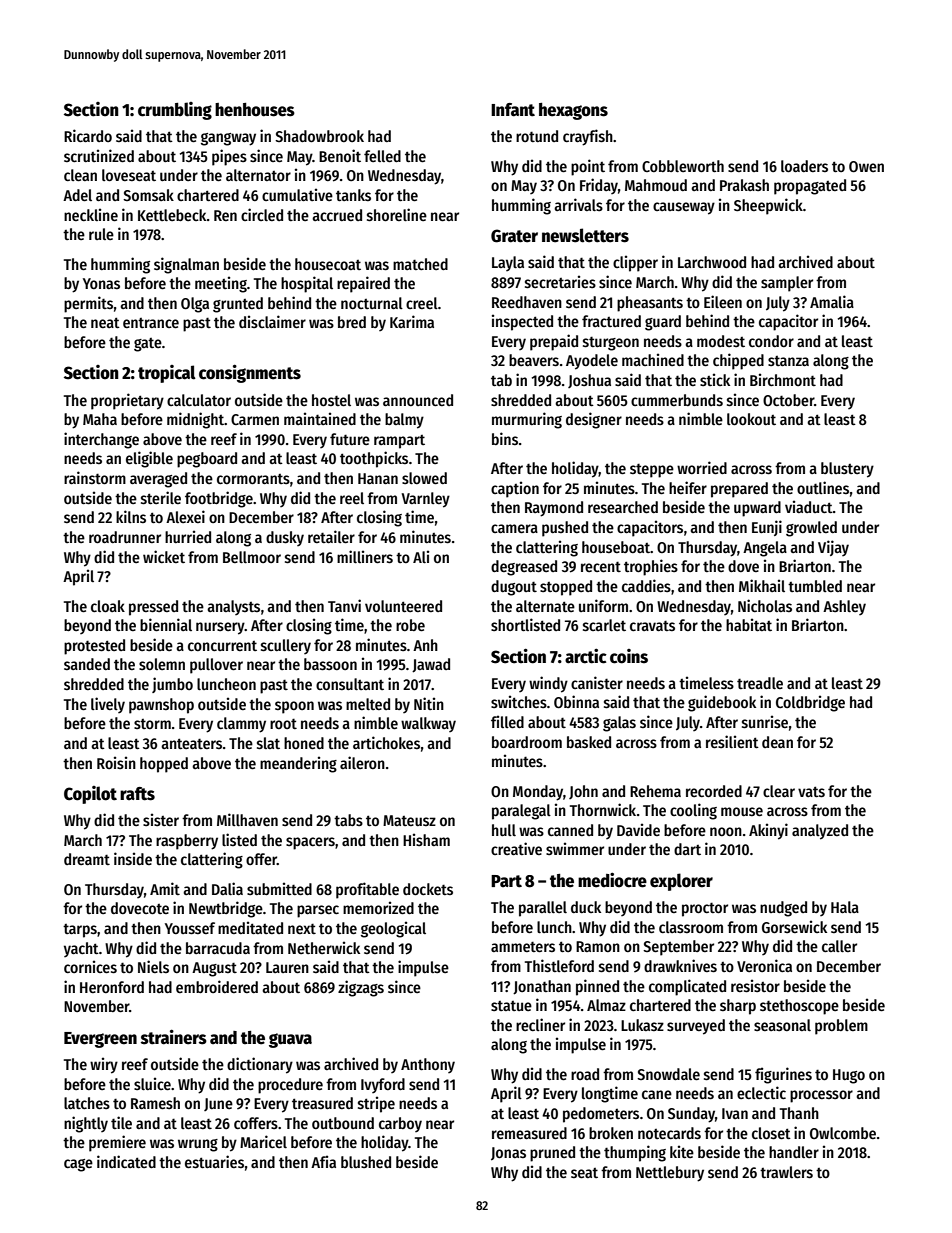 Image resolution: width=952 pixels, height=1233 pixels. What do you see at coordinates (721, 341) in the screenshot?
I see `modest` at bounding box center [721, 341].
